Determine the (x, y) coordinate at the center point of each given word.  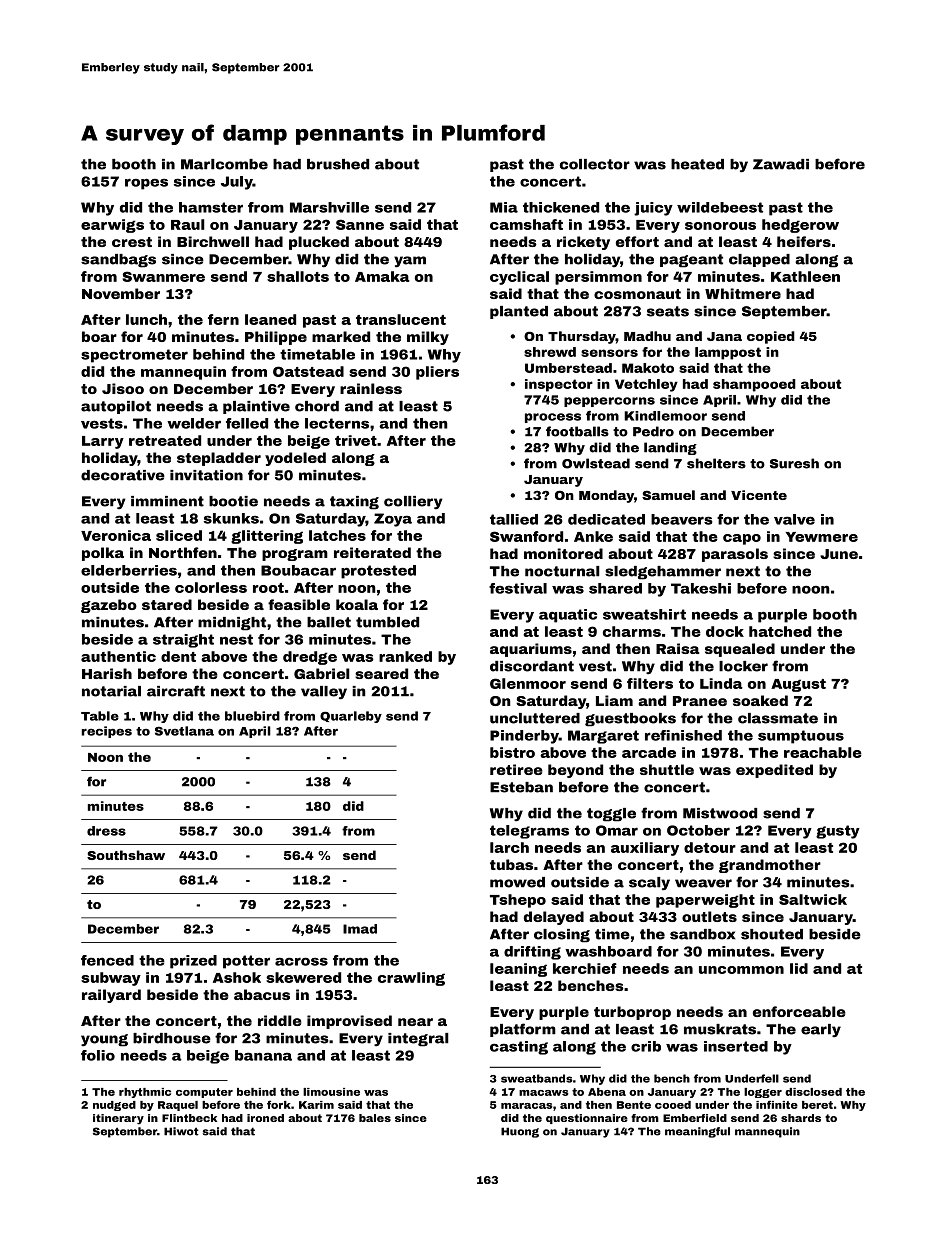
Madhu (647, 336)
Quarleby (351, 717)
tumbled (387, 622)
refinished (683, 735)
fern (223, 319)
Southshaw (126, 855)
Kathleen (805, 276)
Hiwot (181, 1131)
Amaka (382, 276)
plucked (319, 243)
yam (410, 262)
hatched (780, 631)
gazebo (109, 606)
